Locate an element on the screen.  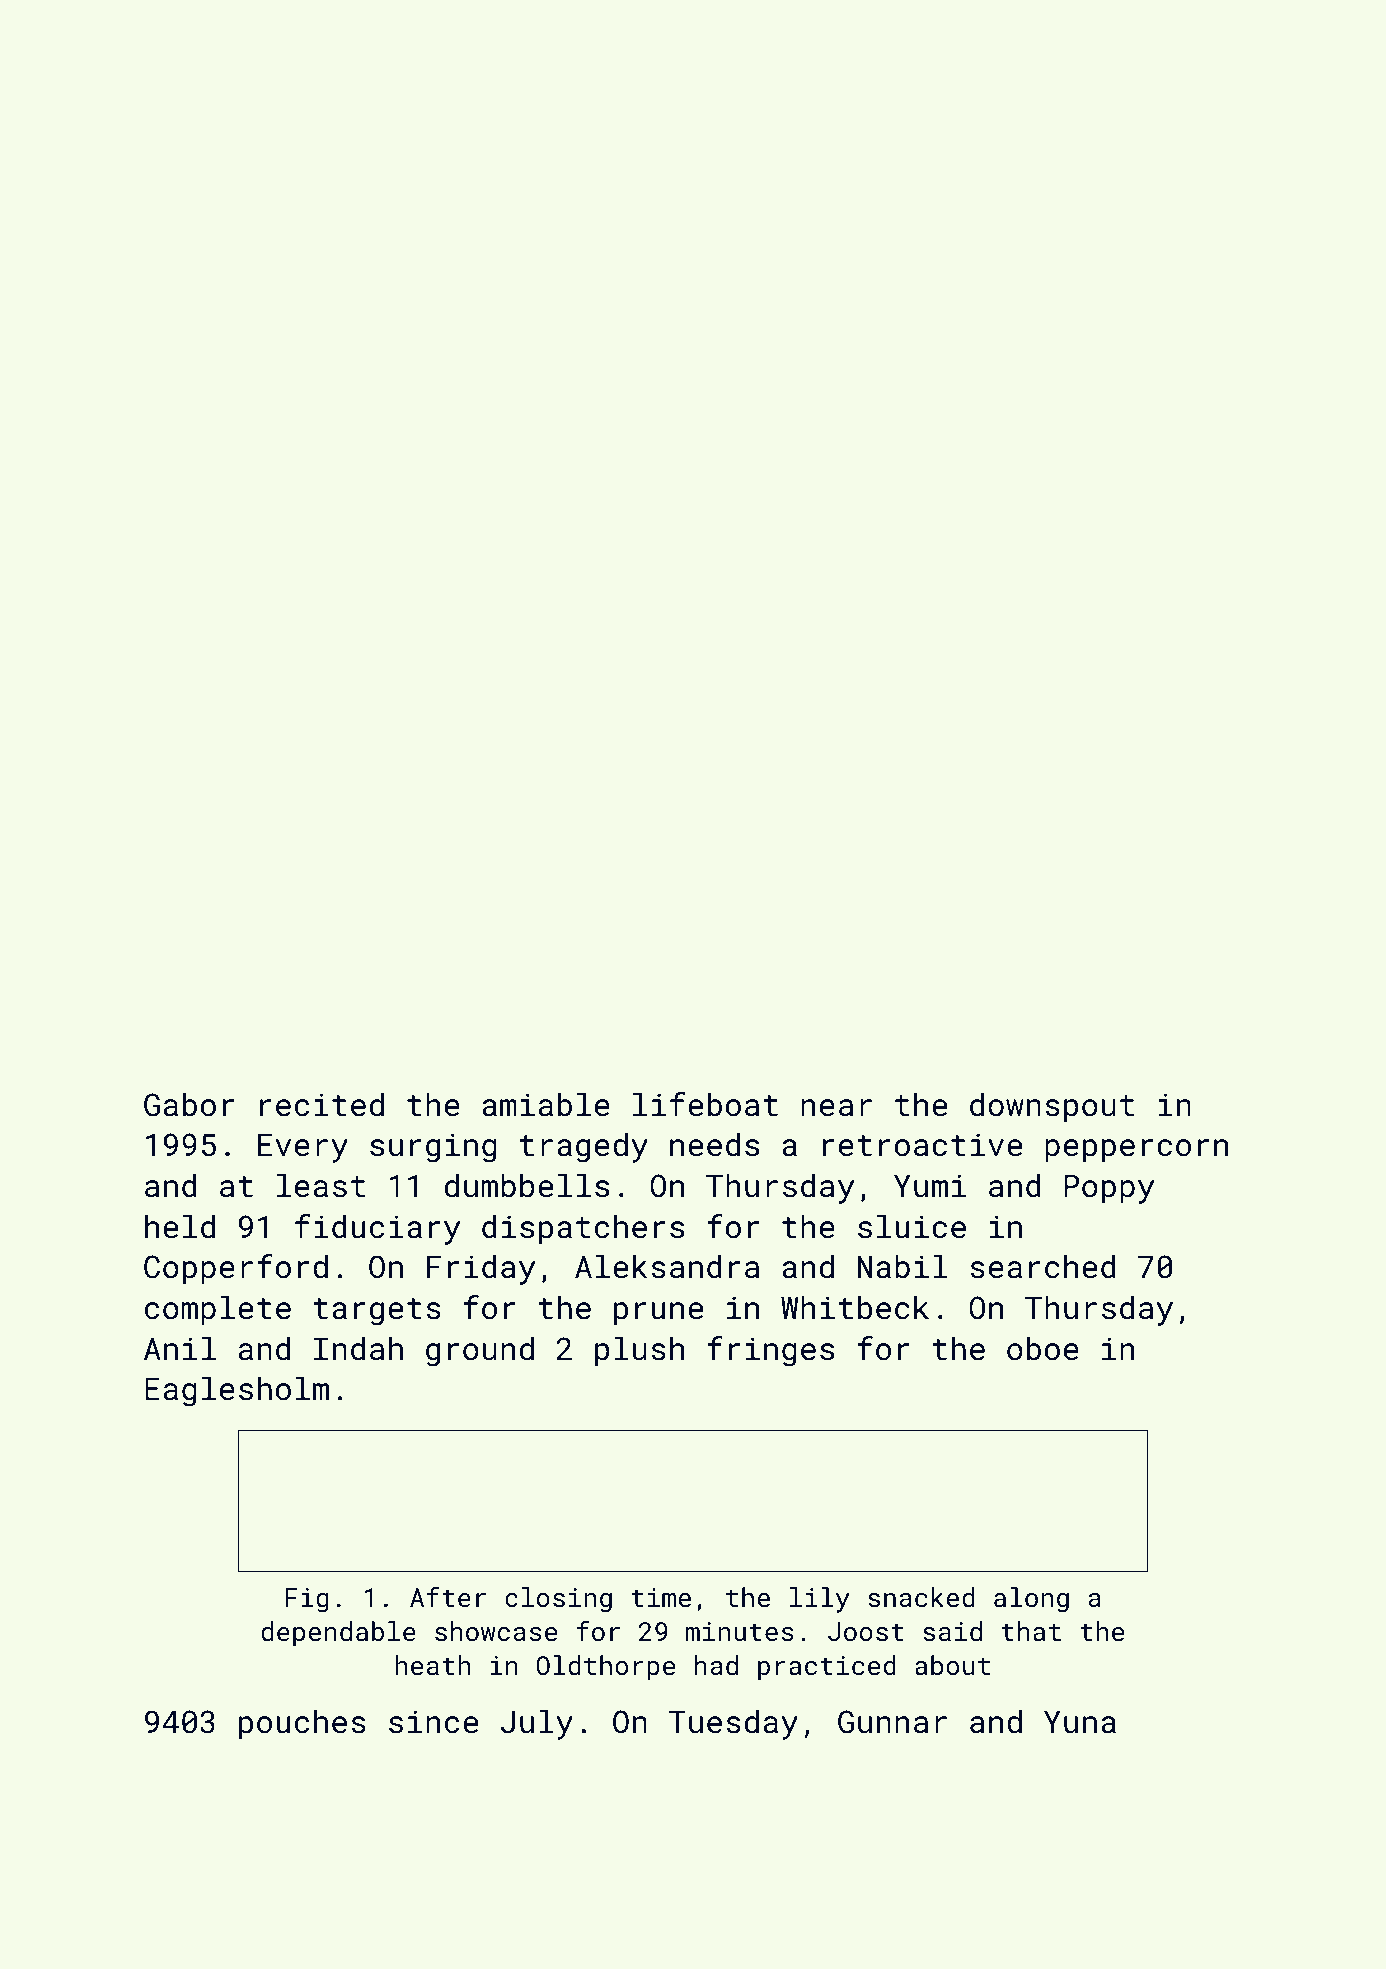
ground is located at coordinates (480, 1351).
